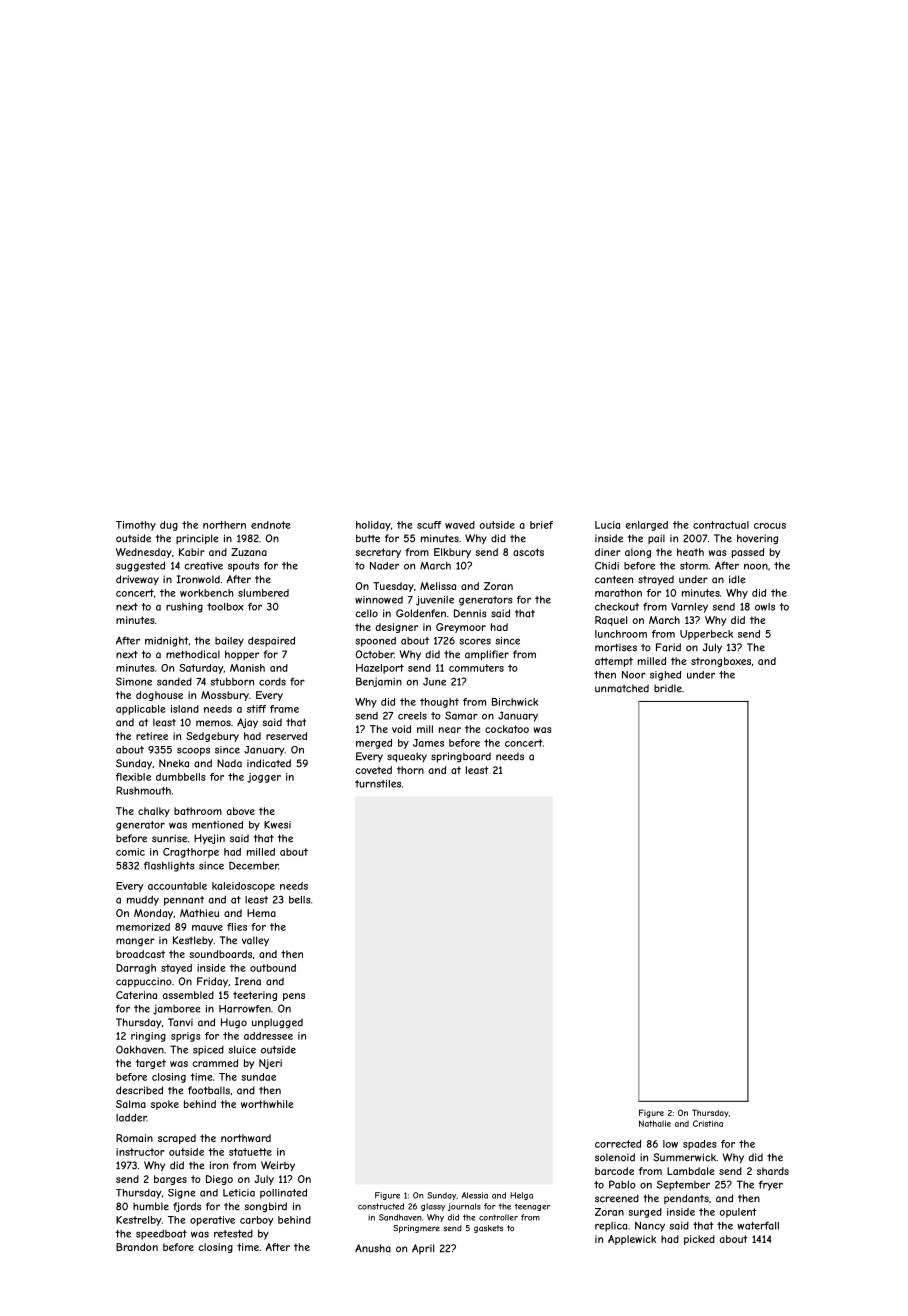  What do you see at coordinates (665, 676) in the document?
I see `sighed` at bounding box center [665, 676].
